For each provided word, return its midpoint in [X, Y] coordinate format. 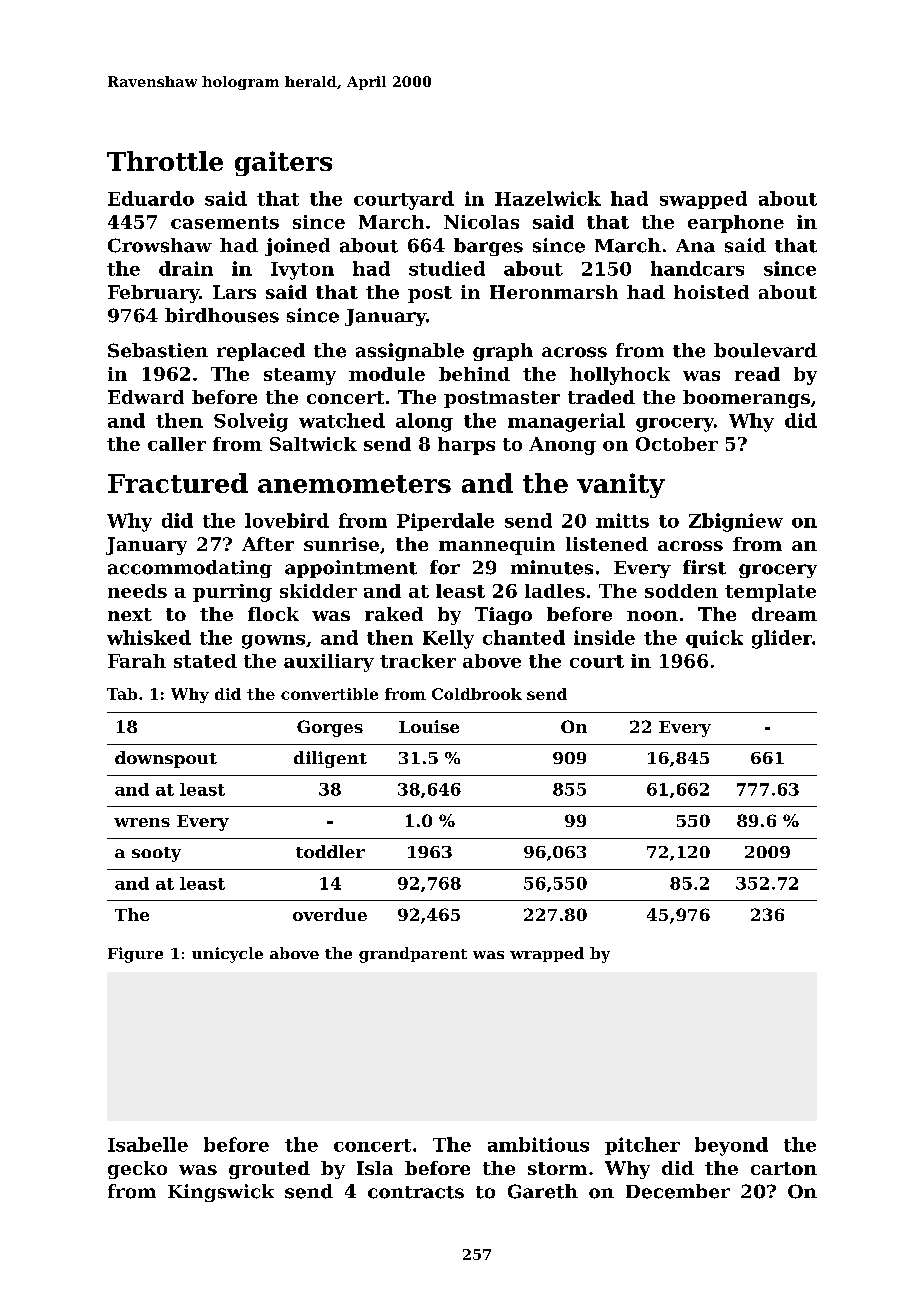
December [678, 1191]
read [757, 374]
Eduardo [151, 198]
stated [205, 661]
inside [604, 637]
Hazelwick [548, 198]
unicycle [227, 955]
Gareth [543, 1191]
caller [177, 444]
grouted [269, 1170]
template [770, 593]
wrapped [547, 954]
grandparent [413, 955]
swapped [703, 200]
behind [474, 374]
